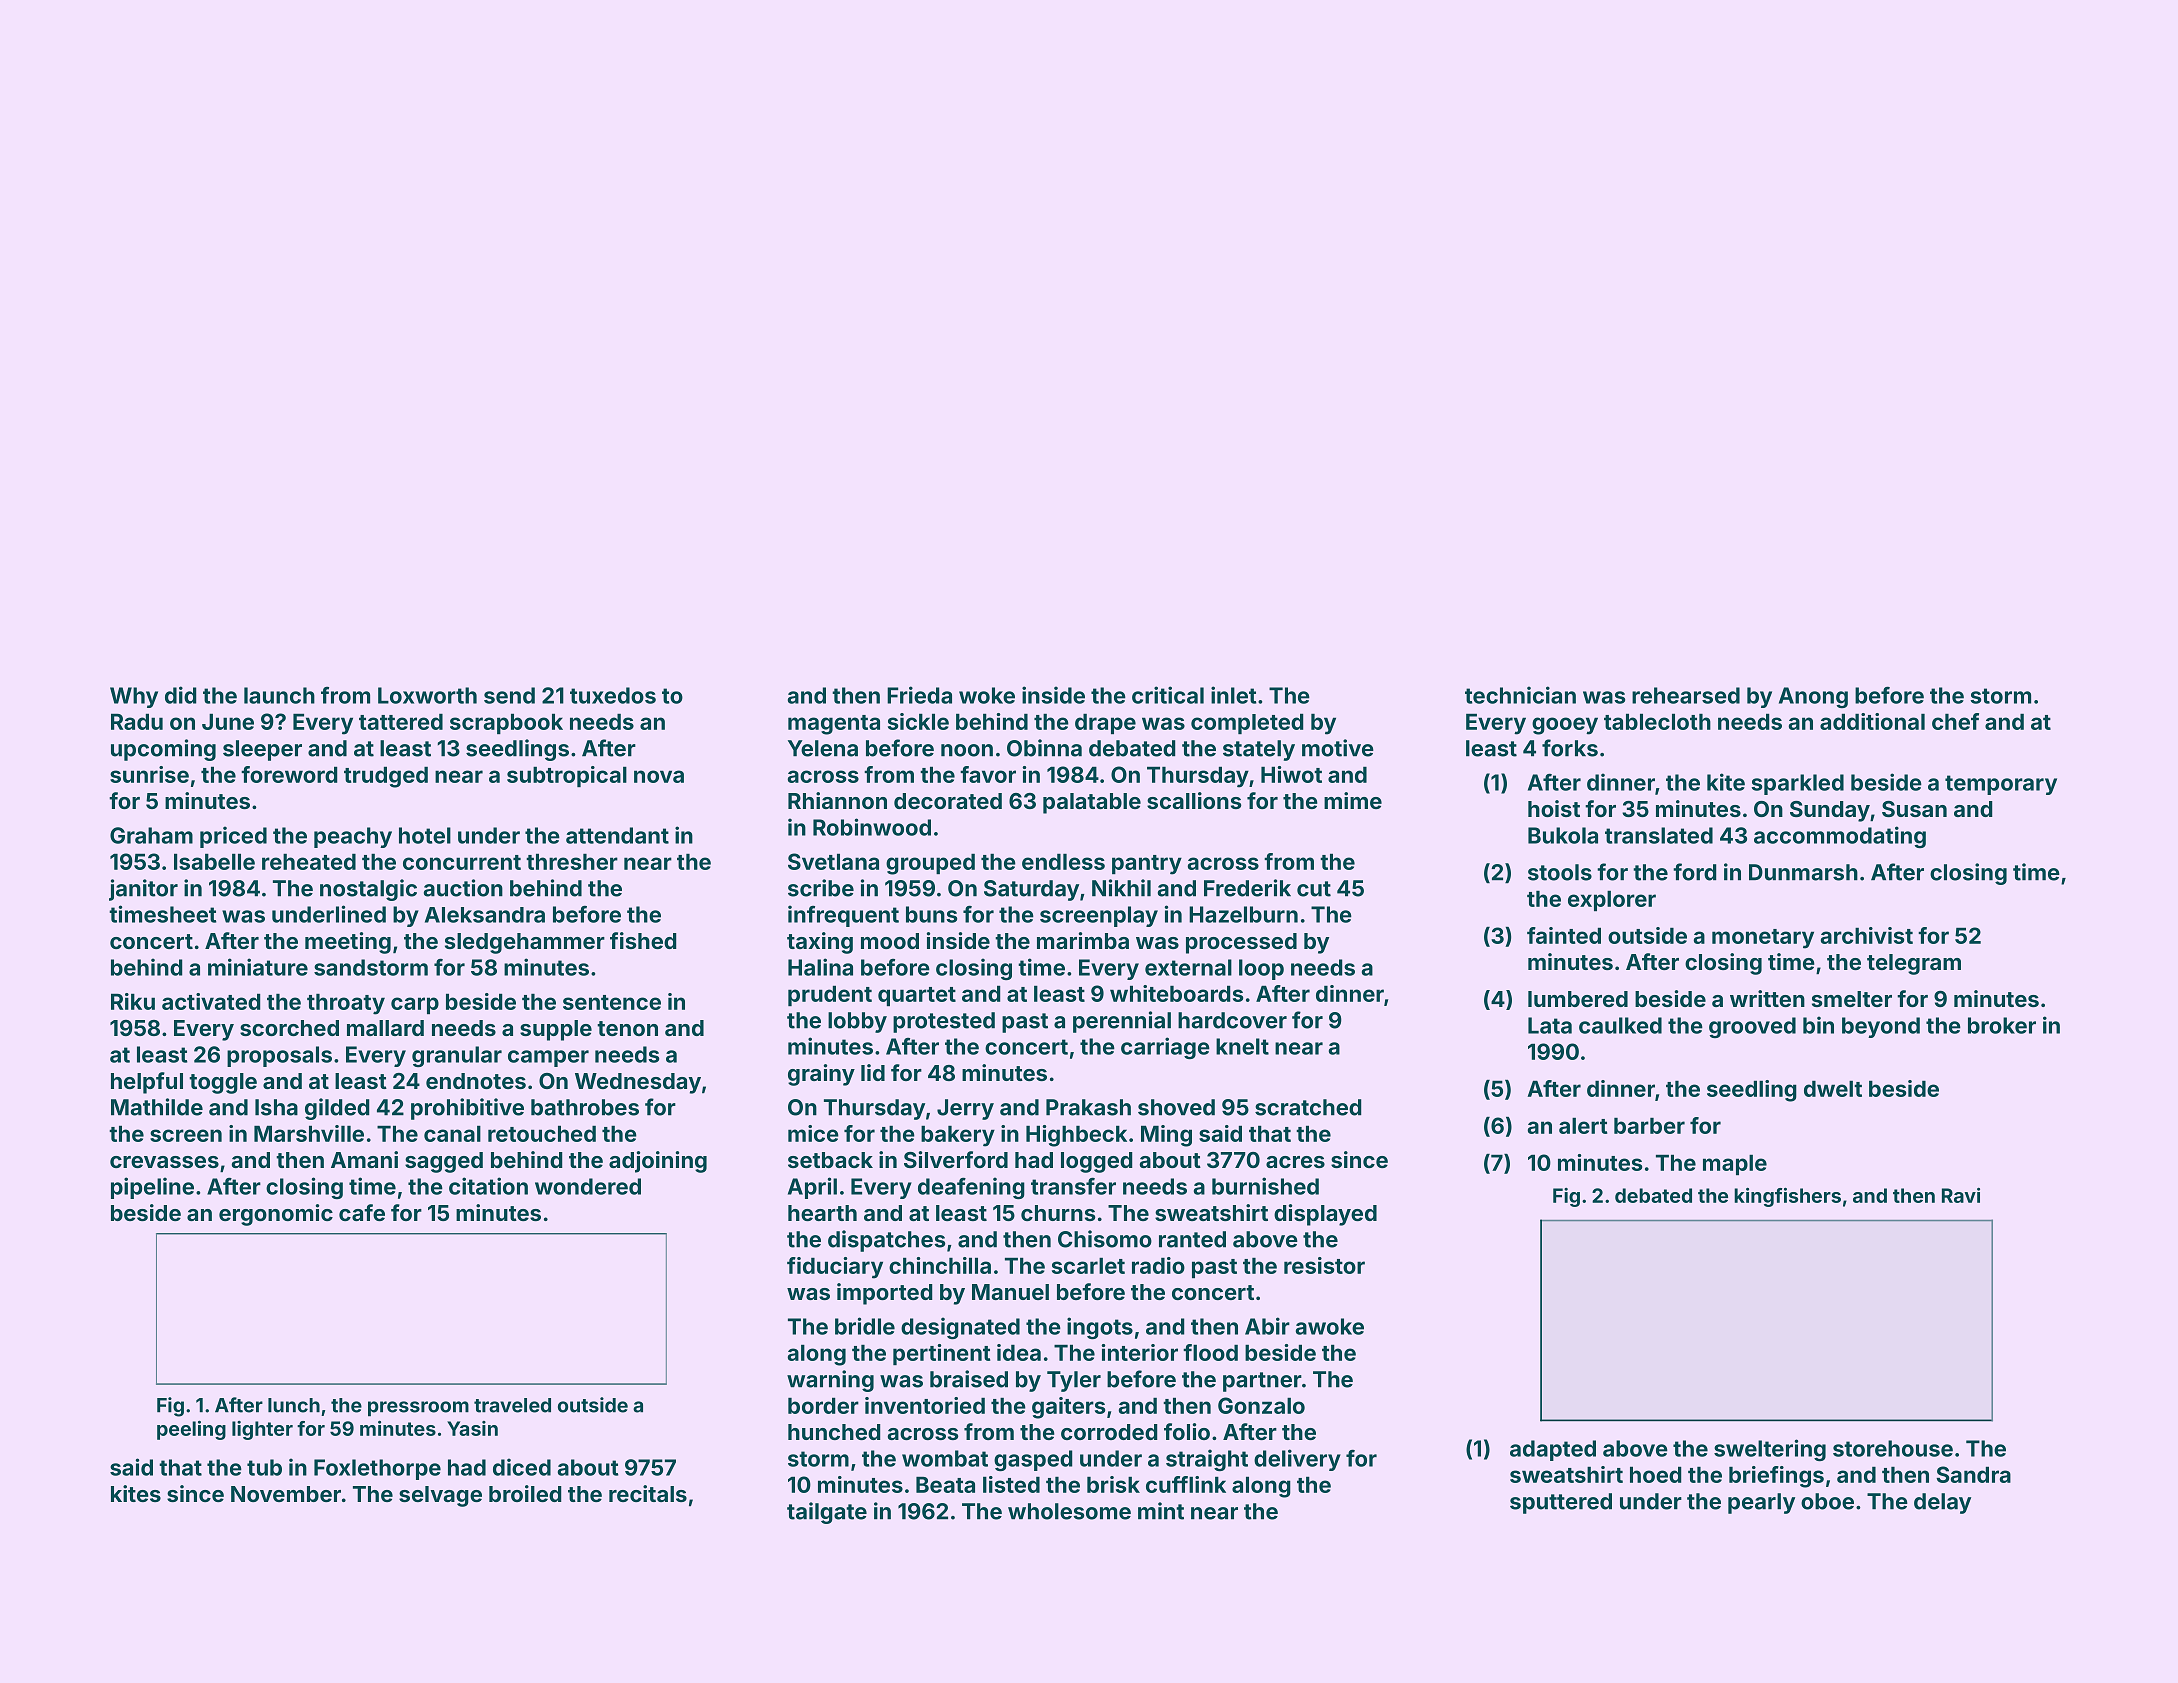 The width and height of the screenshot is (2178, 1683). Describe the element at coordinates (1763, 939) in the screenshot. I see `monetary` at that location.
